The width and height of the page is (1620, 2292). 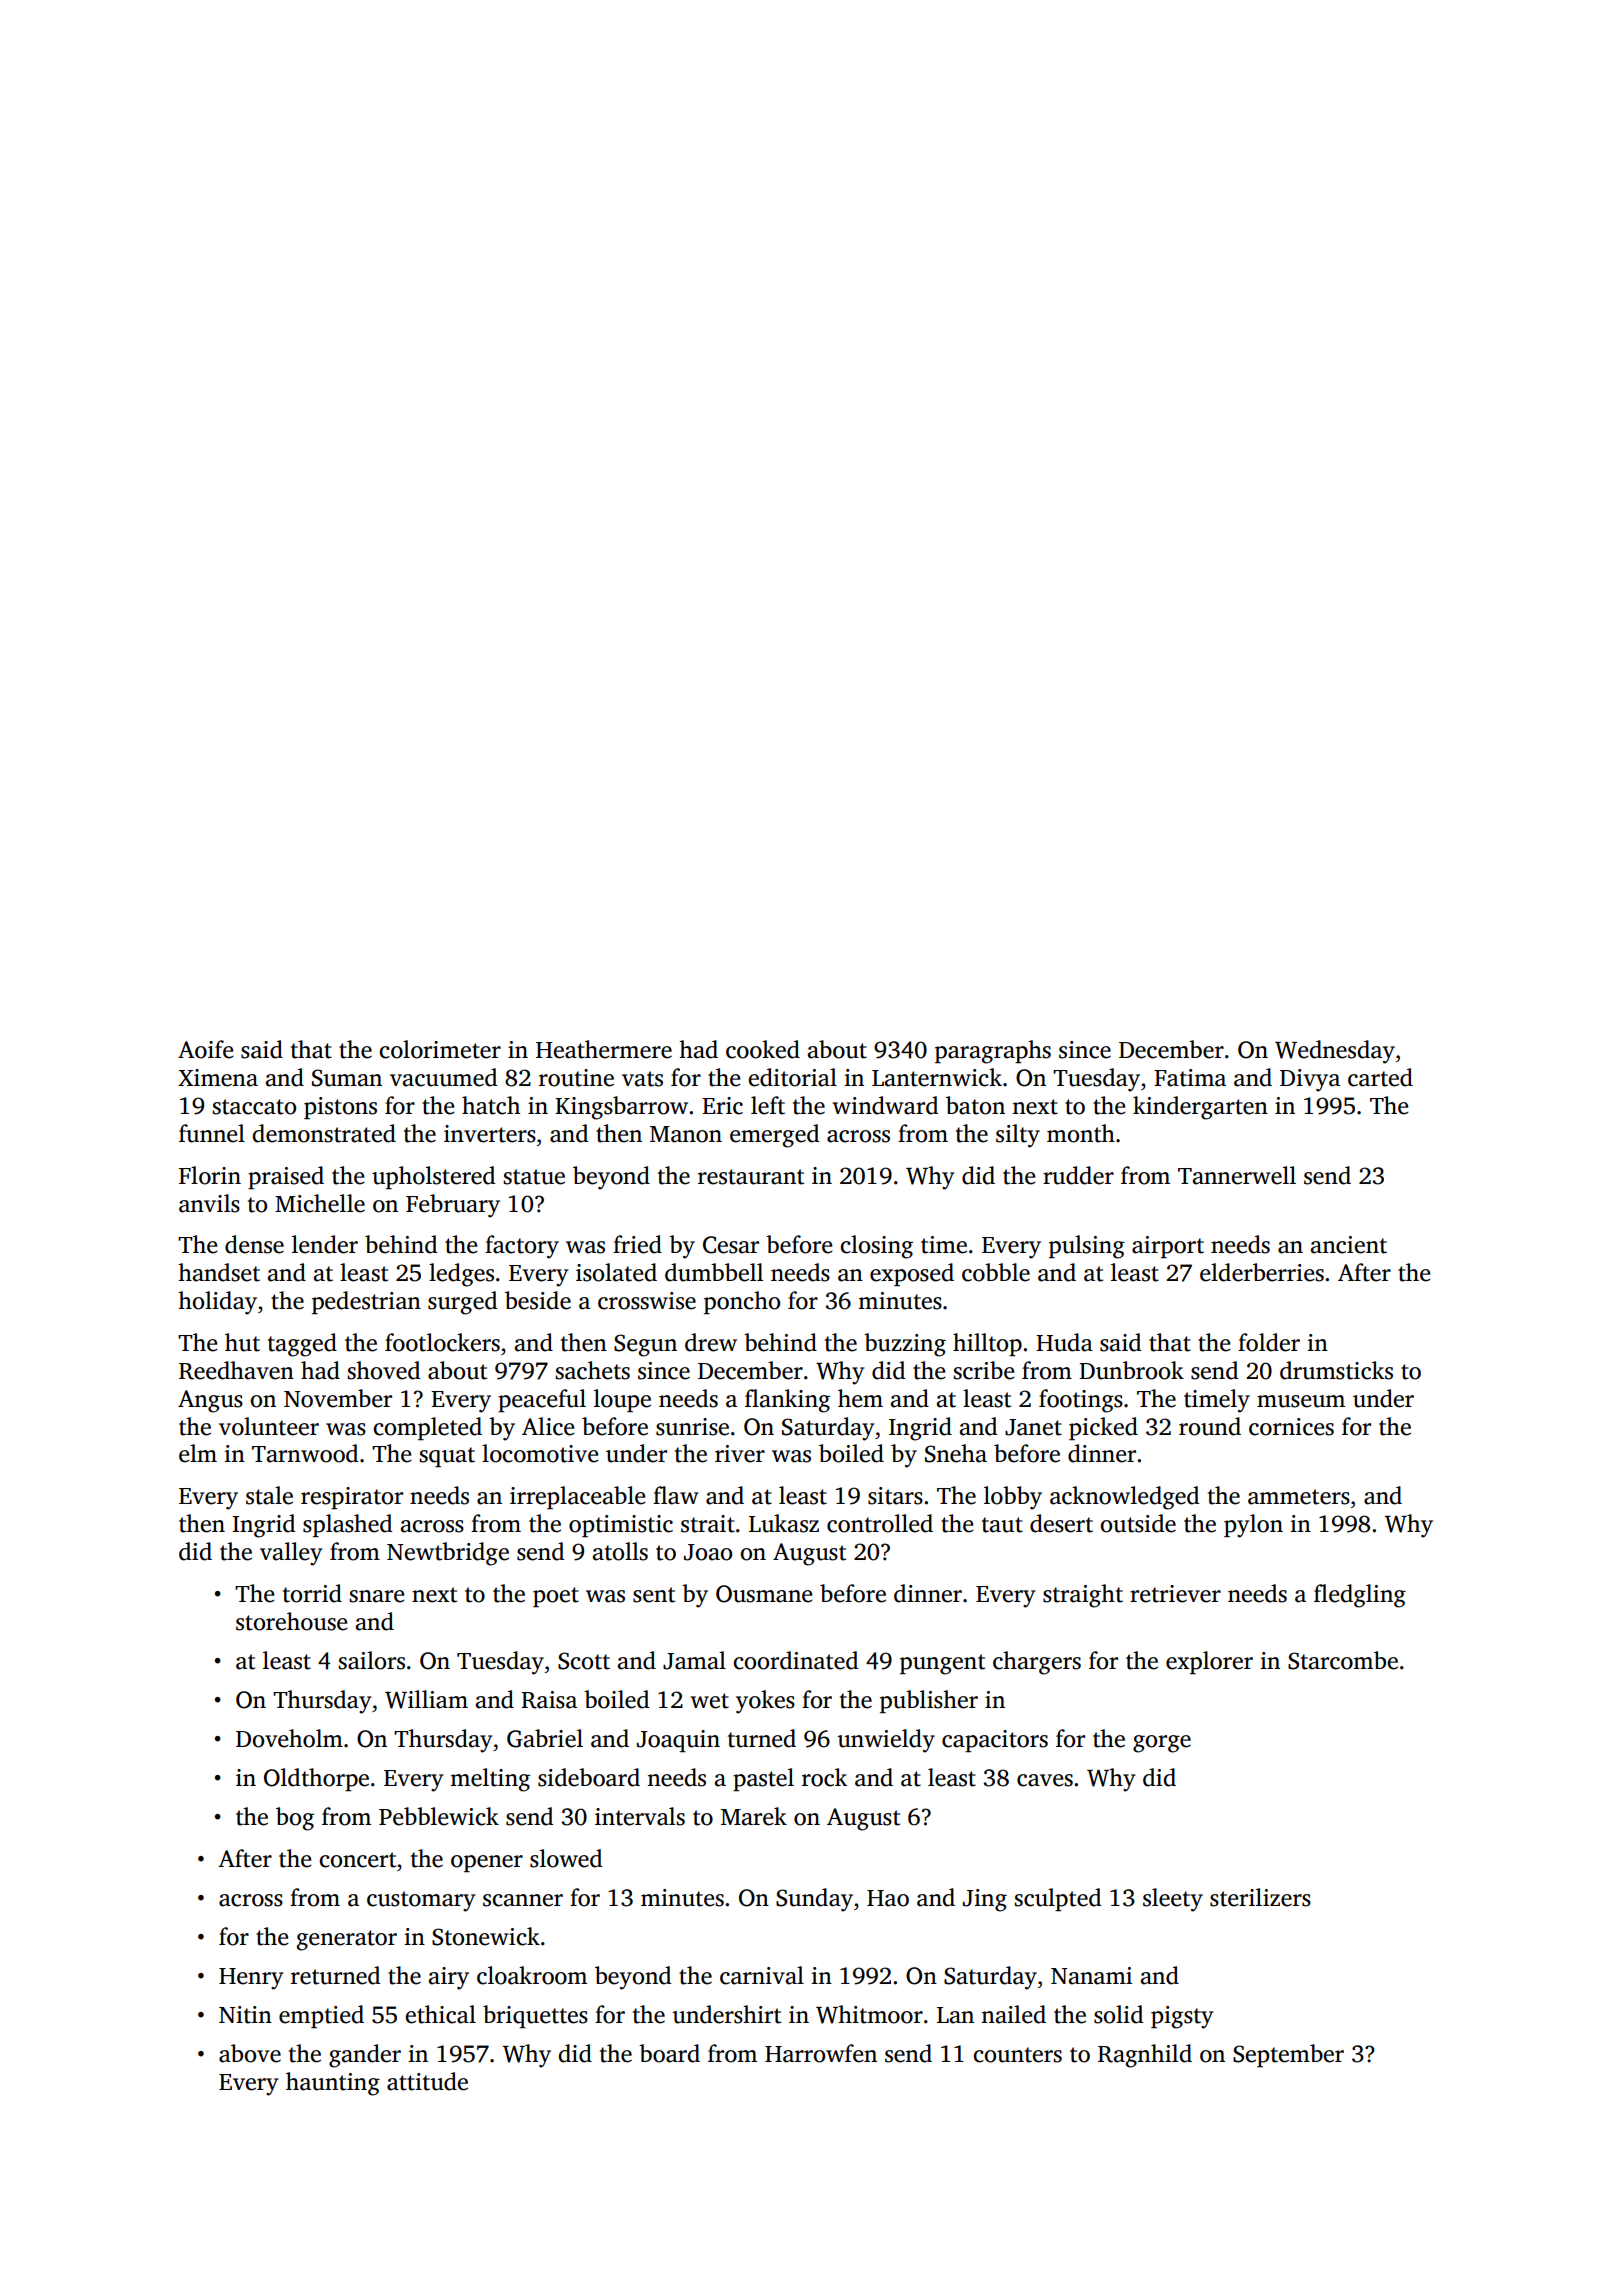 What do you see at coordinates (421, 1901) in the page?
I see `customary` at bounding box center [421, 1901].
